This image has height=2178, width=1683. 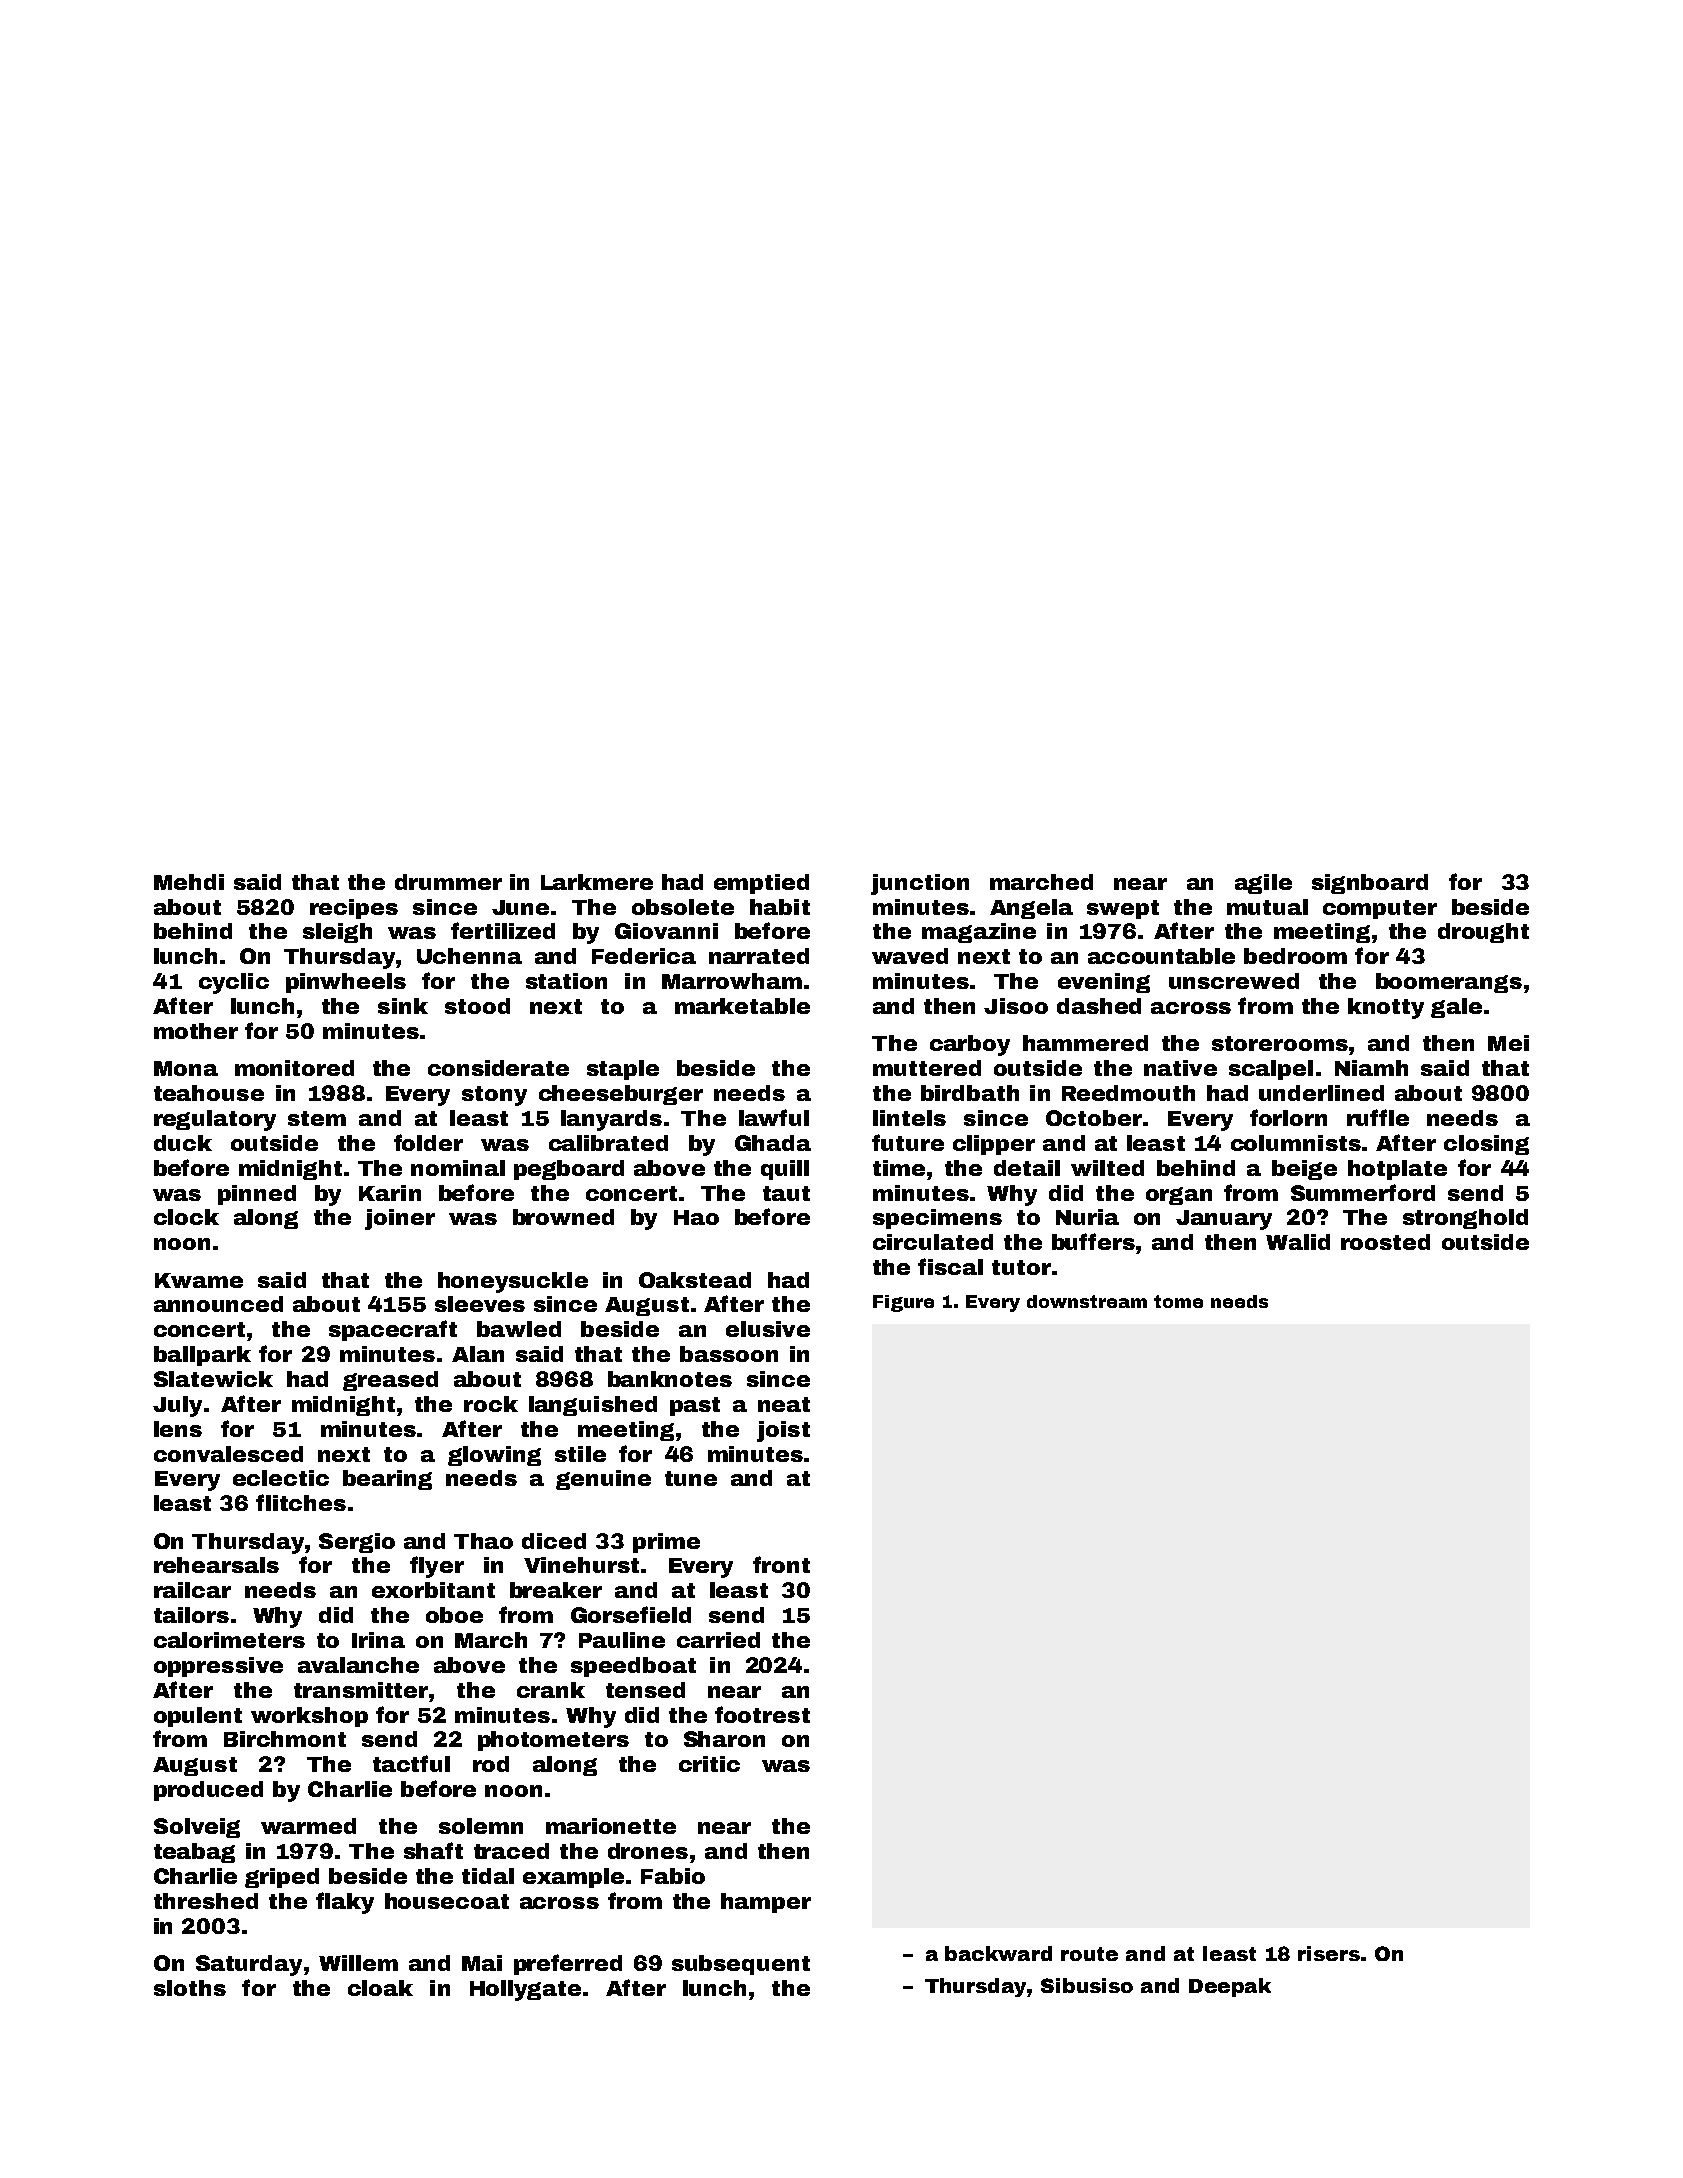 I want to click on obsolete, so click(x=683, y=907).
